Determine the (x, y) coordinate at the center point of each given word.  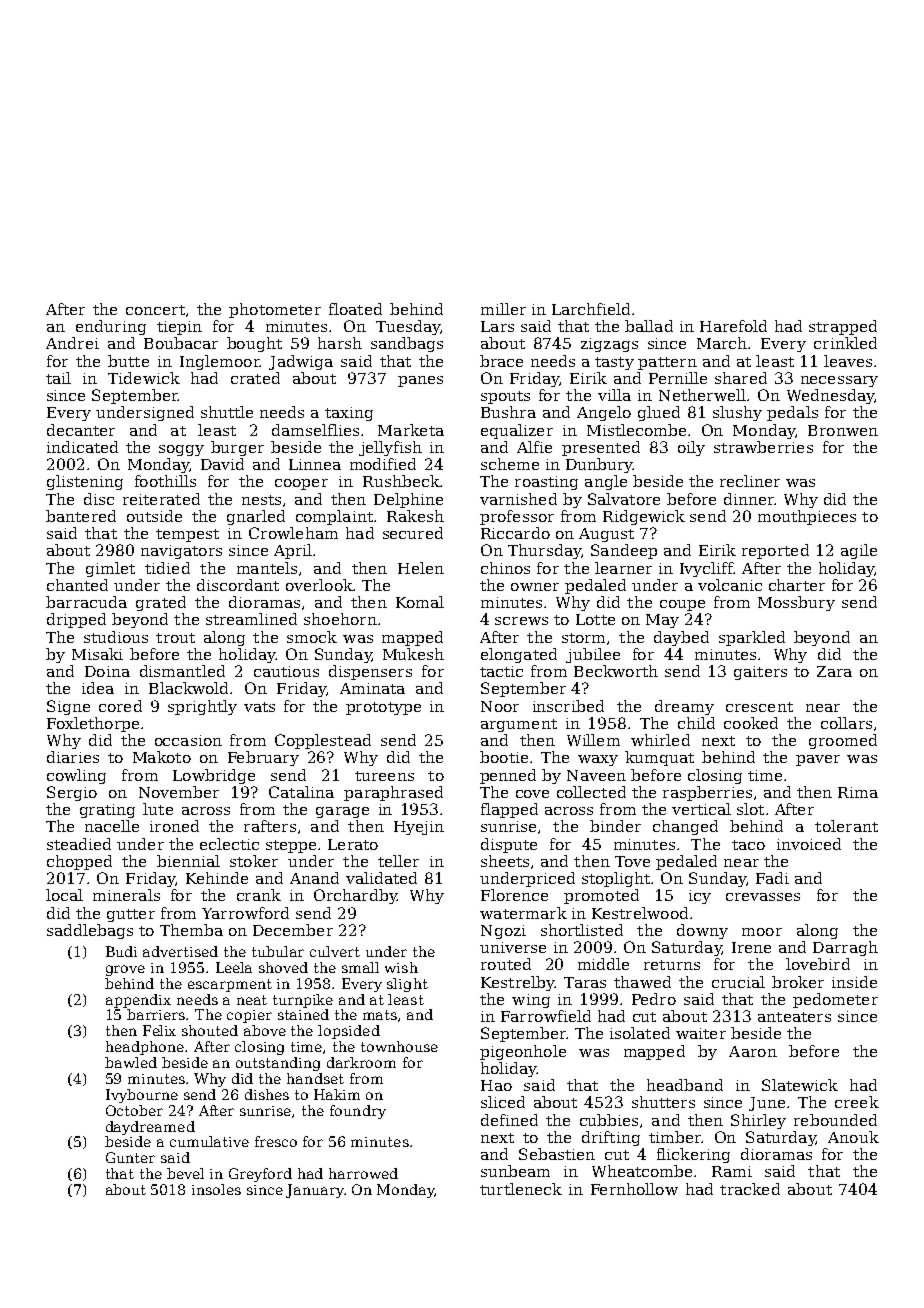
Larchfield (591, 309)
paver (818, 760)
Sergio (72, 793)
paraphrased (393, 793)
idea (98, 688)
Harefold (733, 326)
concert (155, 310)
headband (685, 1085)
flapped (509, 810)
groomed (843, 741)
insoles (216, 1189)
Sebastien (557, 1154)
